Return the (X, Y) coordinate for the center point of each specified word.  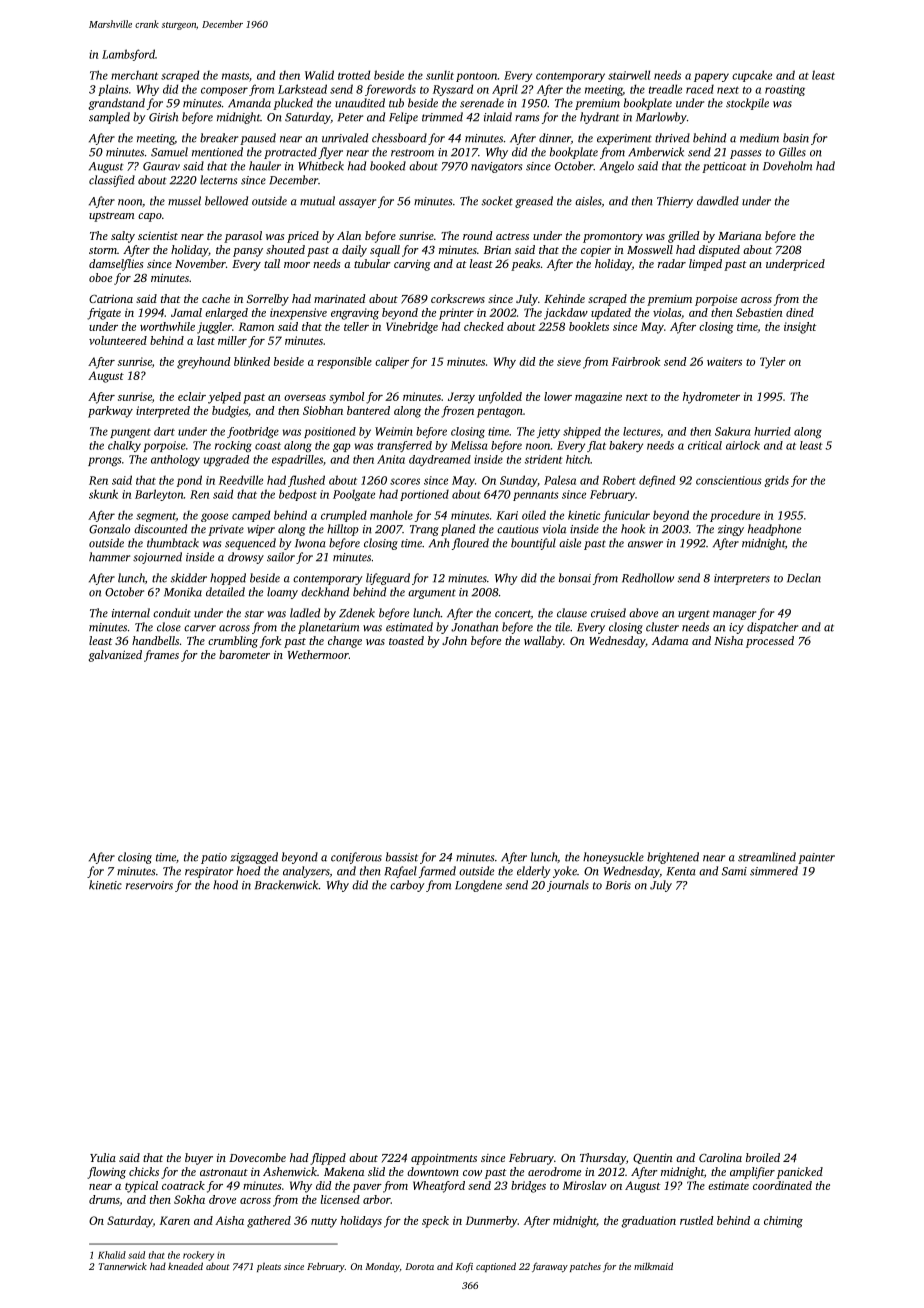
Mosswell (650, 249)
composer (224, 91)
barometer (244, 654)
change (345, 642)
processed (770, 642)
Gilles (792, 152)
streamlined (767, 857)
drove (222, 1199)
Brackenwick (287, 885)
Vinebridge (412, 328)
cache (216, 298)
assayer (357, 203)
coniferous (356, 858)
